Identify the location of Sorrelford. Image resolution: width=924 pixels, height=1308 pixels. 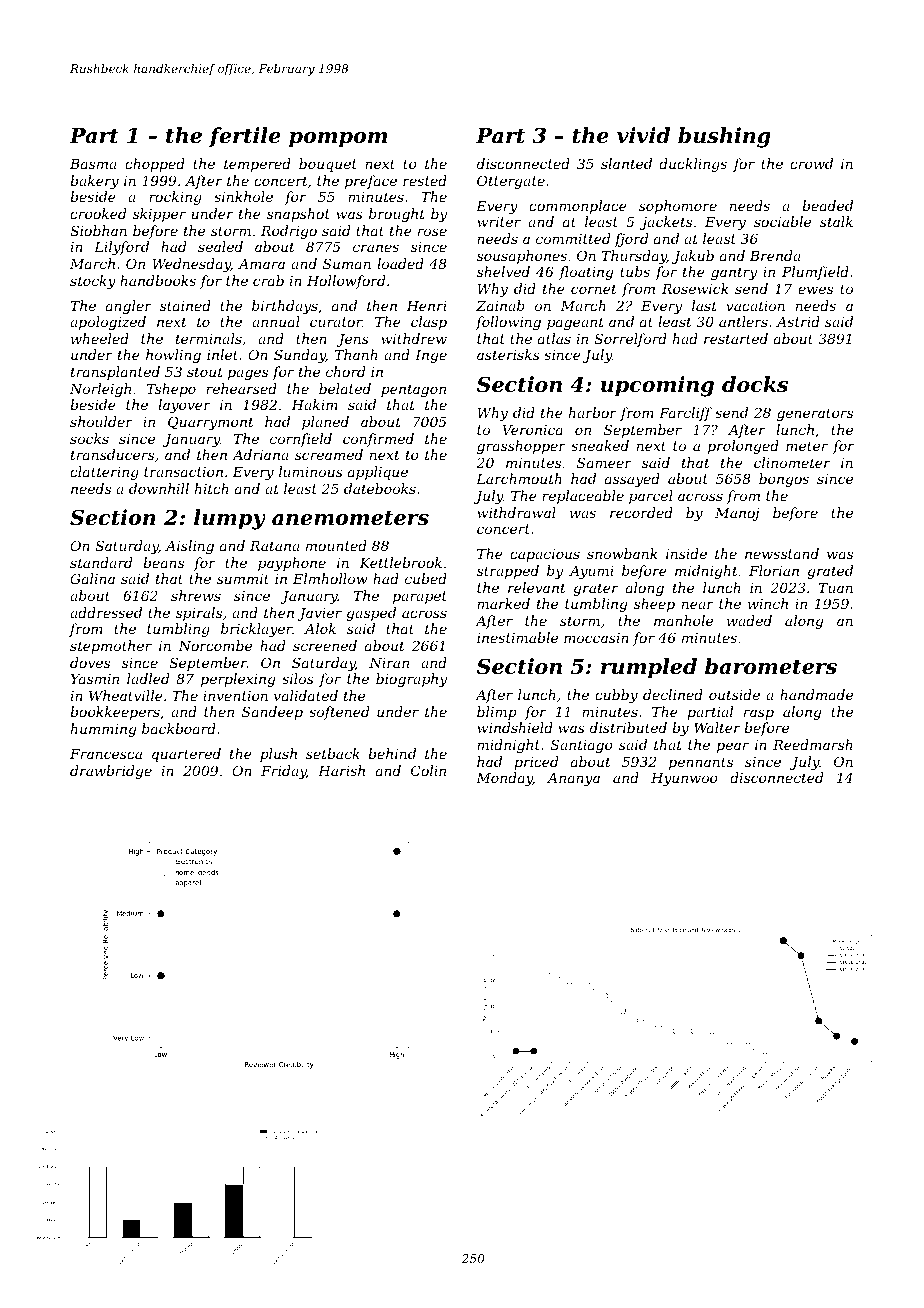
(630, 340).
